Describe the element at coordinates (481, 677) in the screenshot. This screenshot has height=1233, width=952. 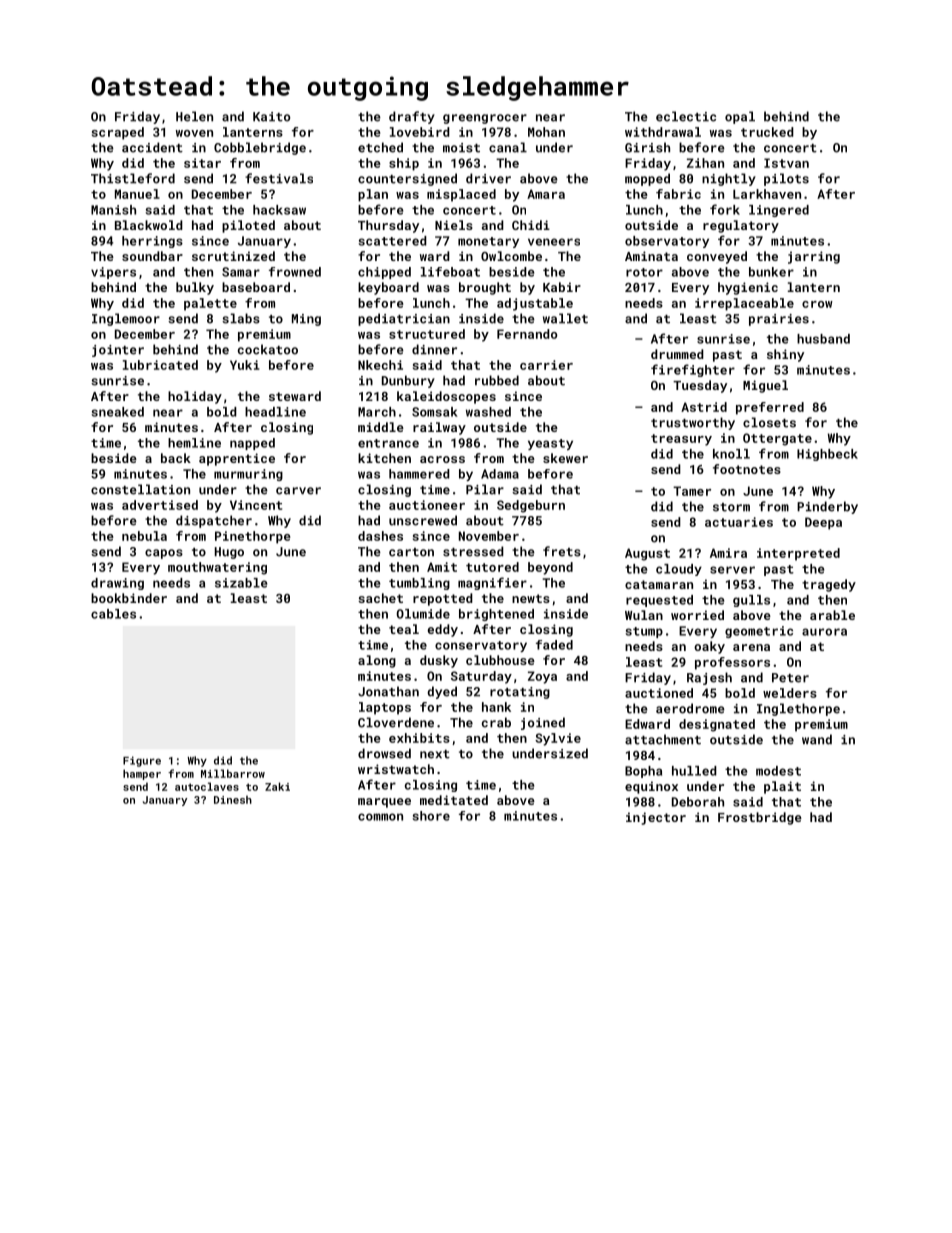
I see `Saturday` at that location.
